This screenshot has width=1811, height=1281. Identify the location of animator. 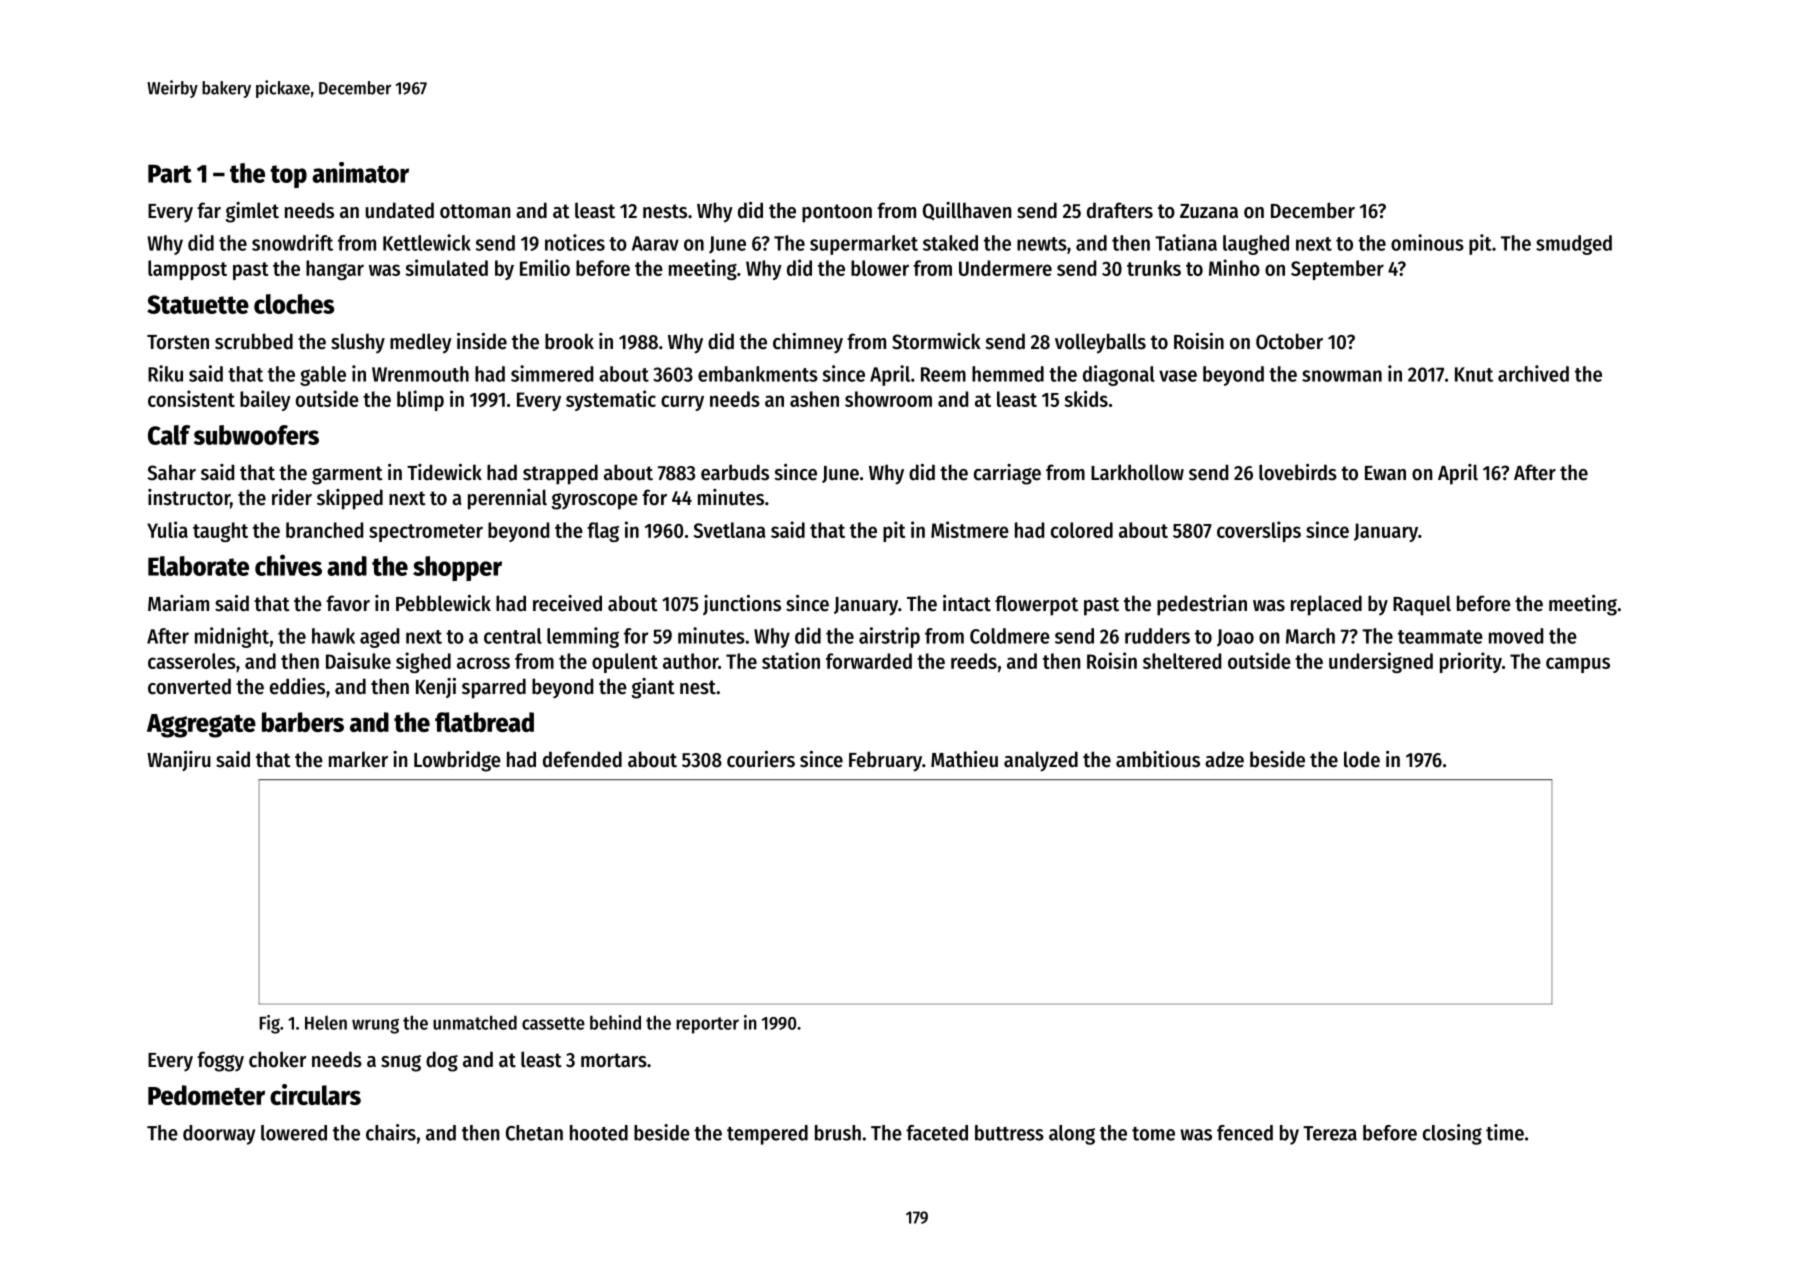
(360, 172).
